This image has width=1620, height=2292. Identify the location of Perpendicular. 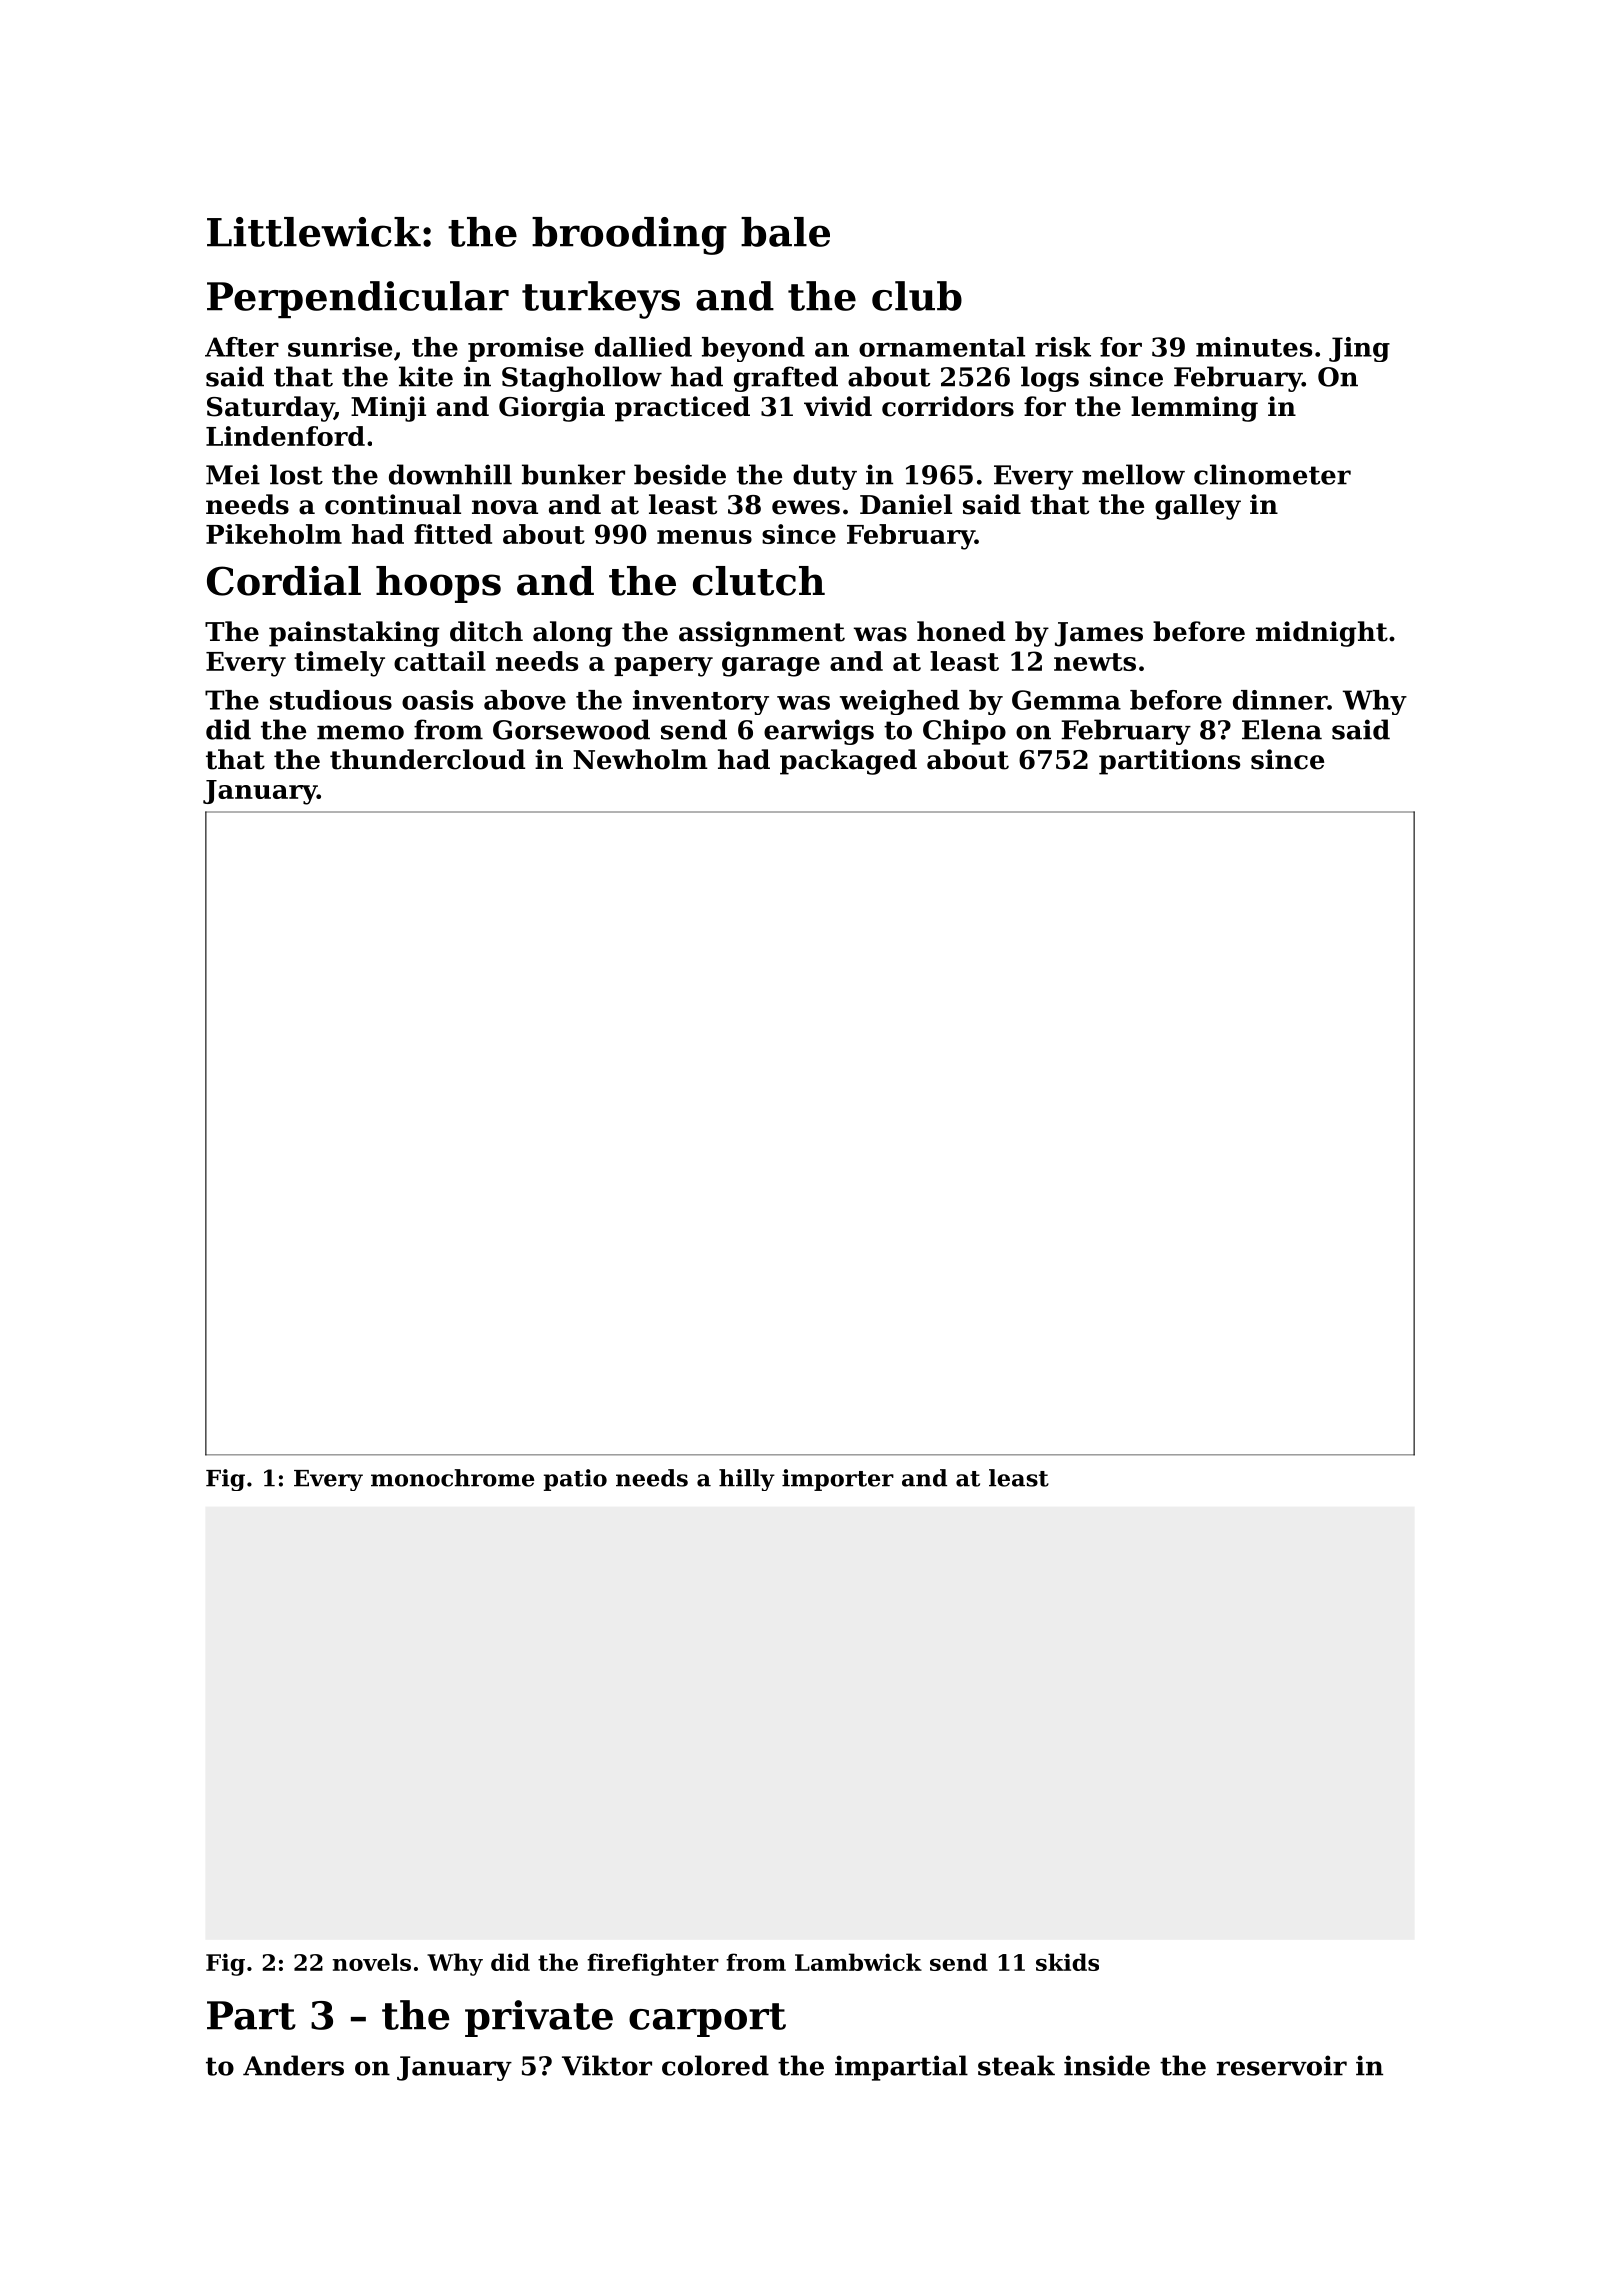
(358, 299).
